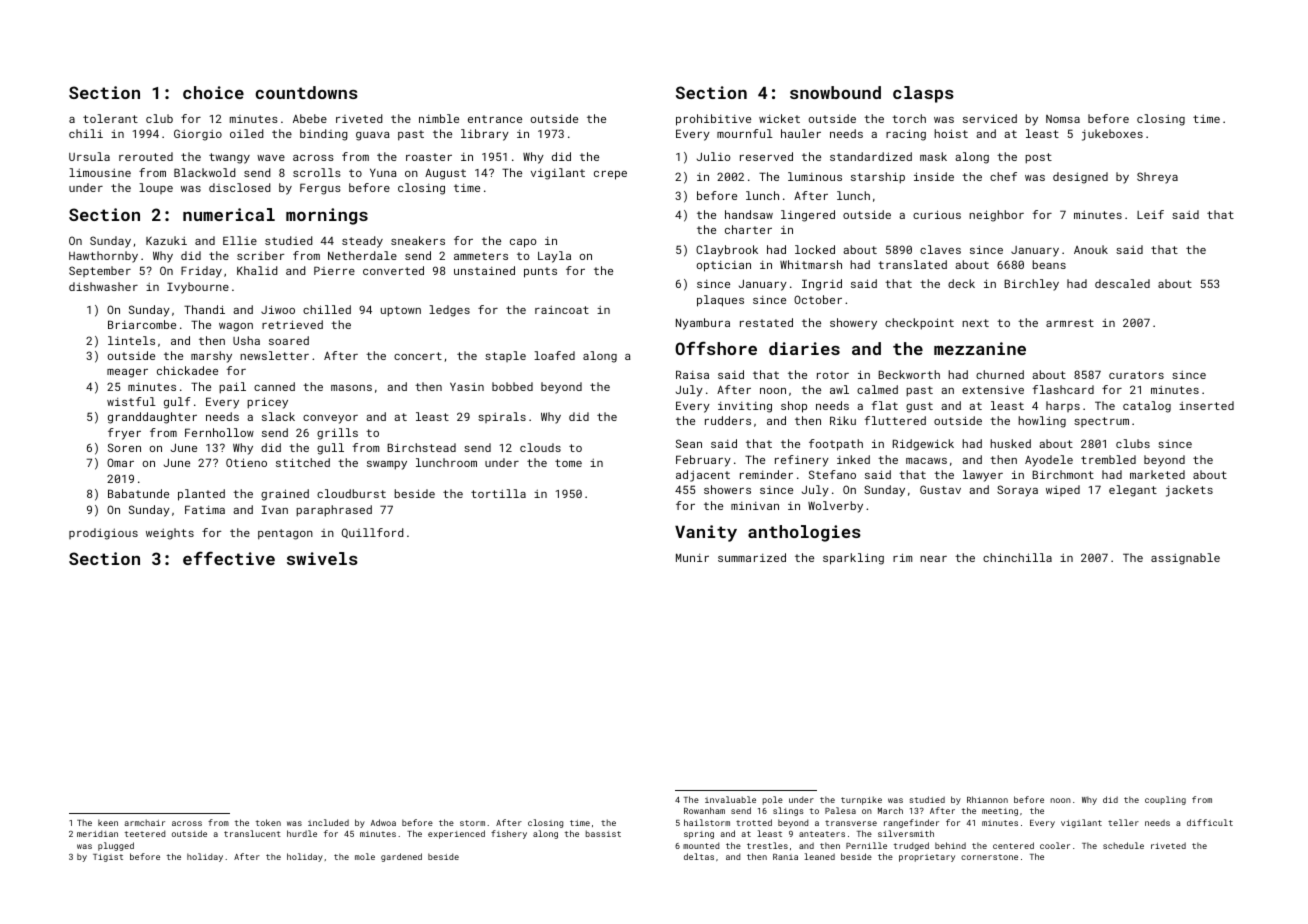 The height and width of the document is (924, 1308). Describe the element at coordinates (322, 558) in the document. I see `swivels` at that location.
